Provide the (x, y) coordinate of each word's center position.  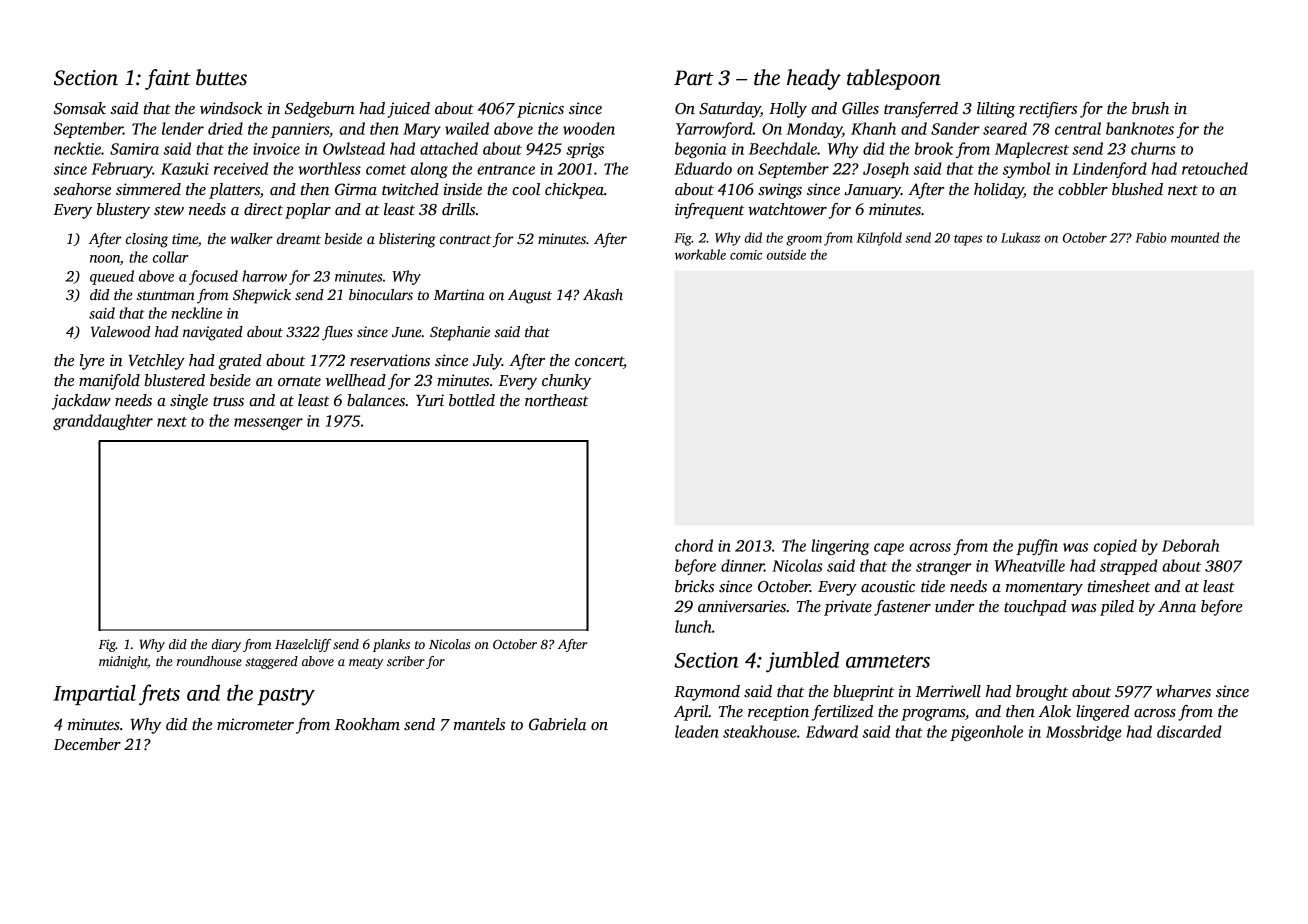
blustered (175, 380)
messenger (268, 424)
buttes (221, 77)
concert (599, 361)
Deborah (1190, 545)
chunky (566, 382)
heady (814, 79)
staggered (271, 662)
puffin (1037, 547)
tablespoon (894, 79)
